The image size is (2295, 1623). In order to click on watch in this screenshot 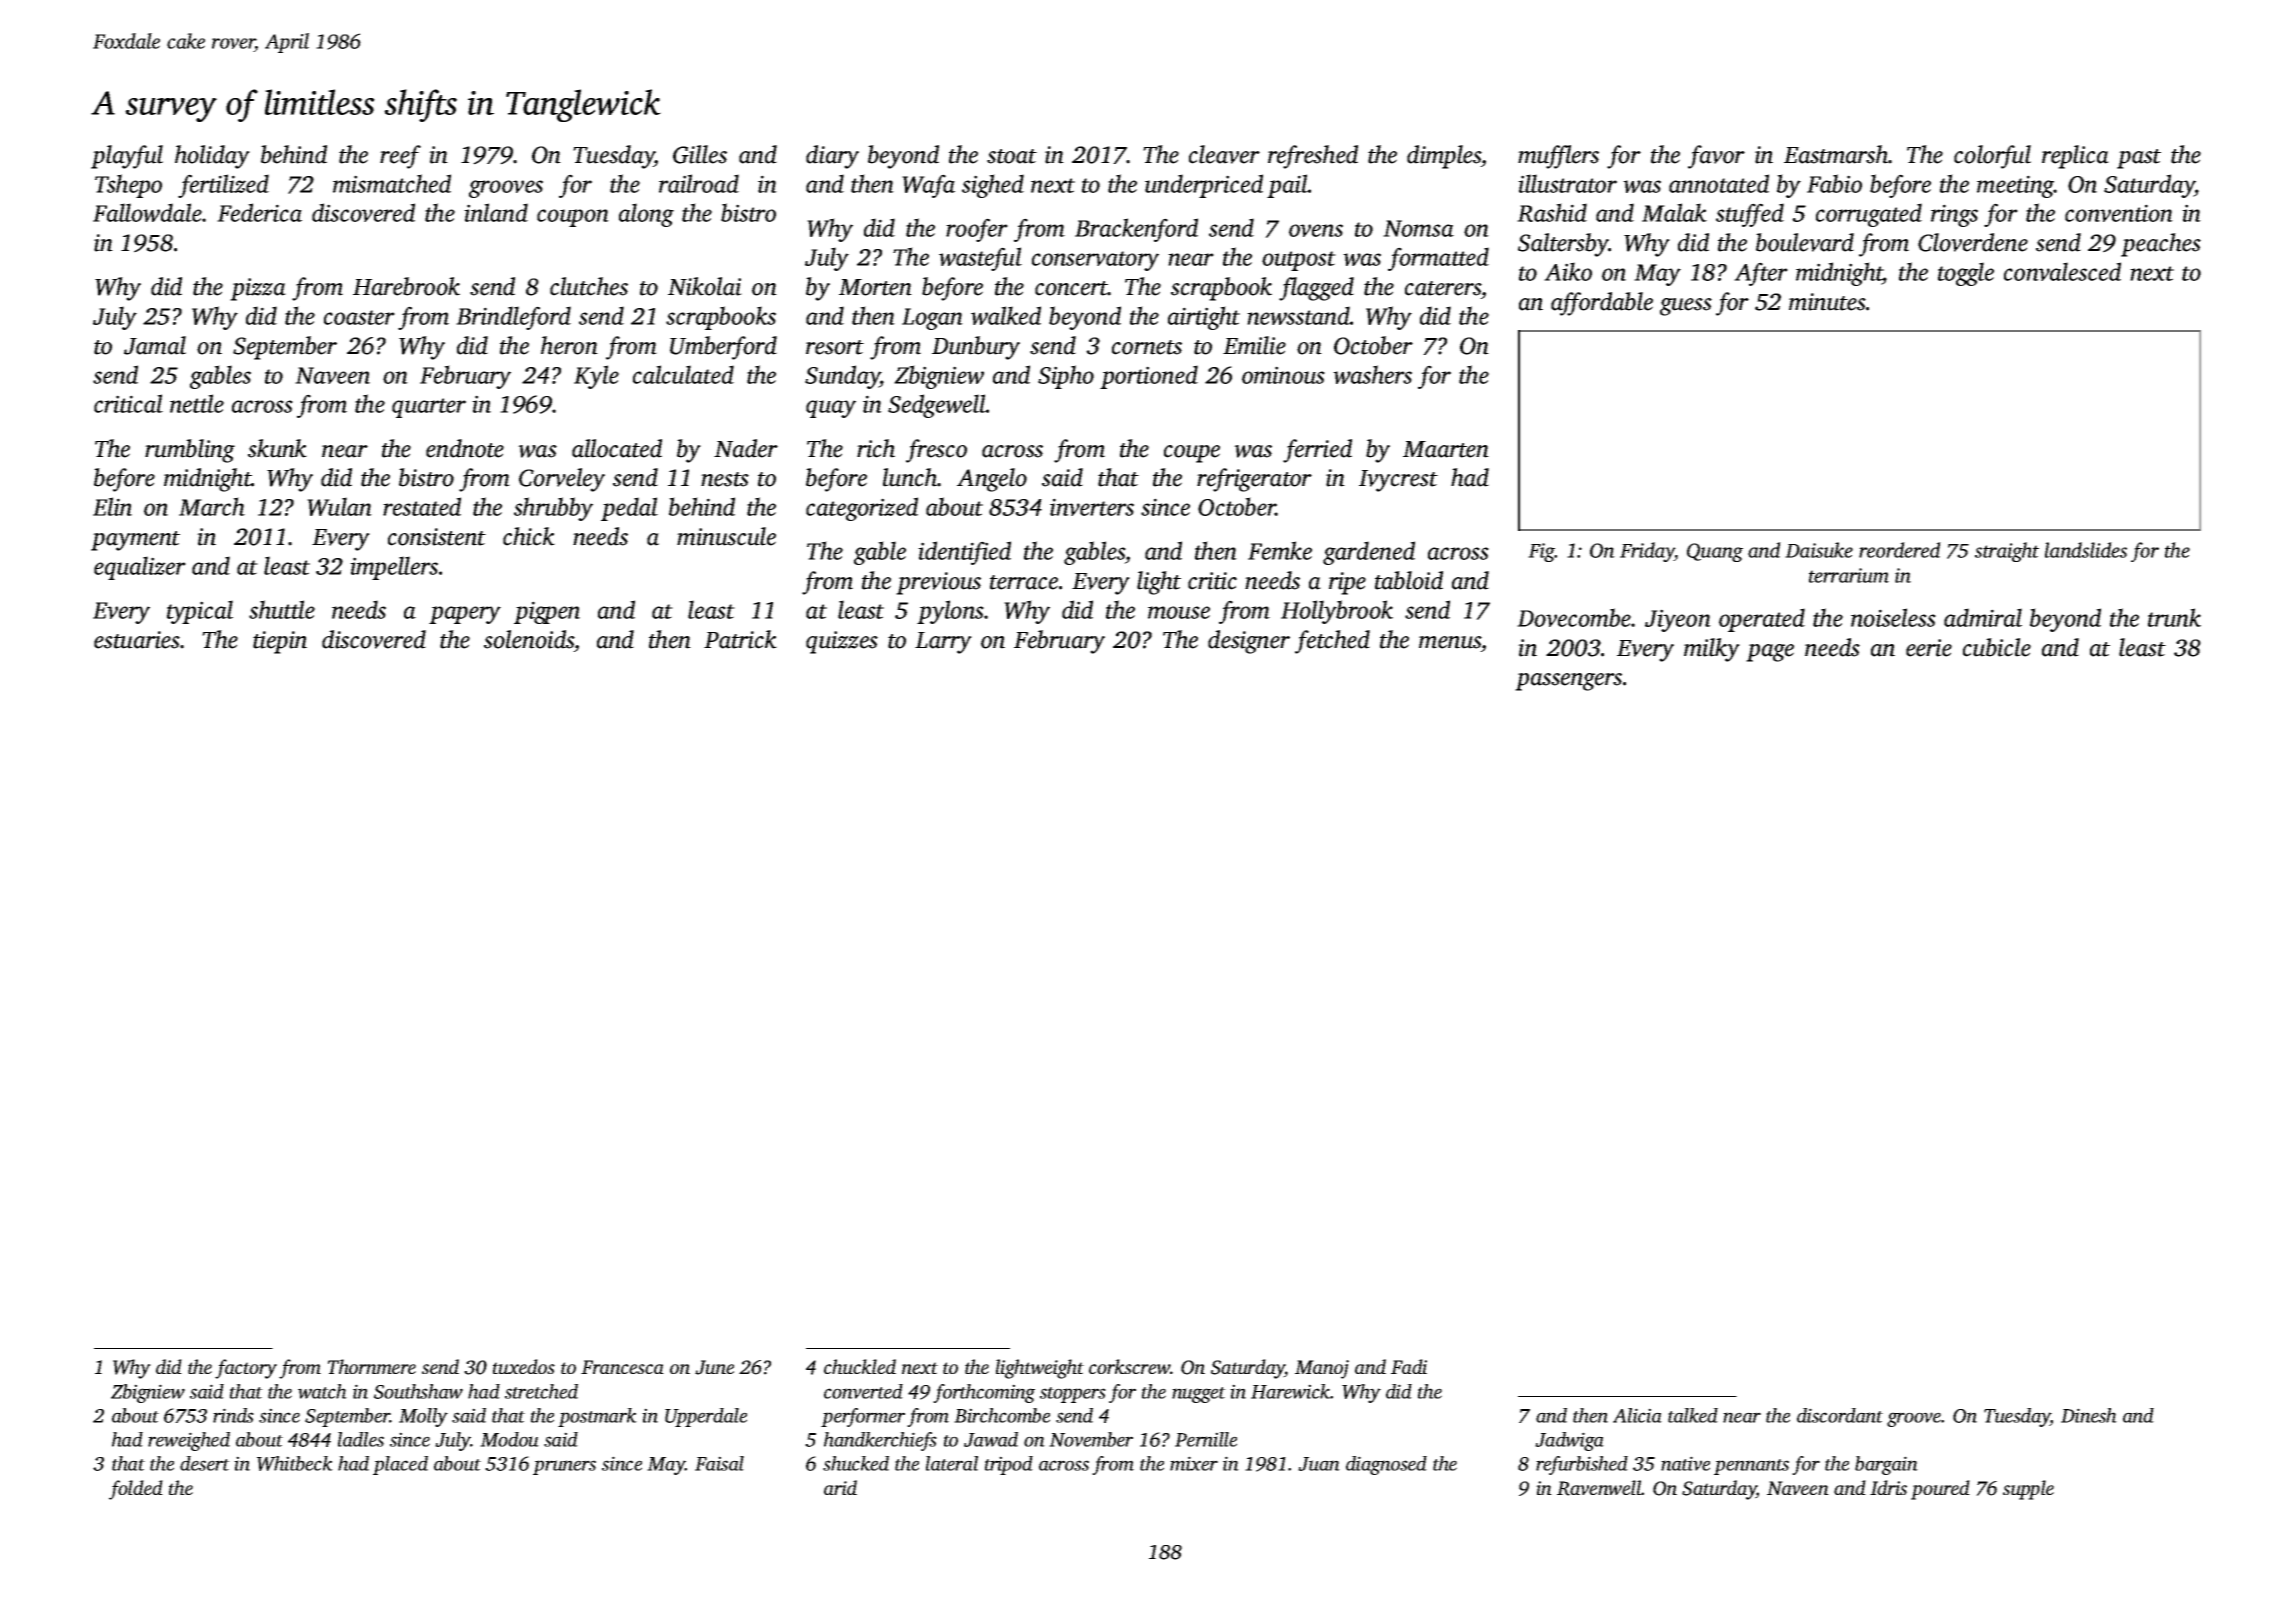, I will do `click(322, 1391)`.
